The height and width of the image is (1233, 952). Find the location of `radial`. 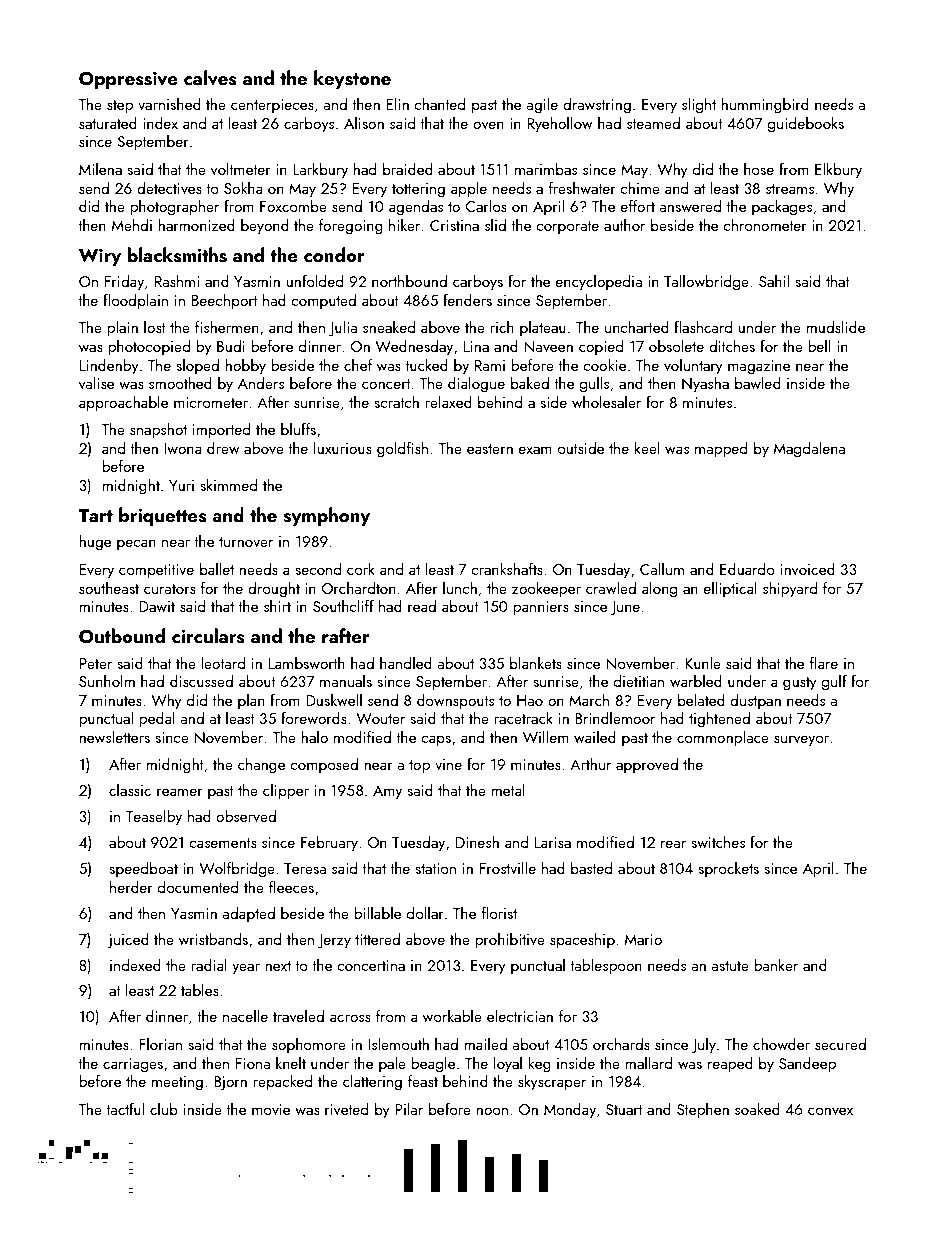

radial is located at coordinates (209, 965).
